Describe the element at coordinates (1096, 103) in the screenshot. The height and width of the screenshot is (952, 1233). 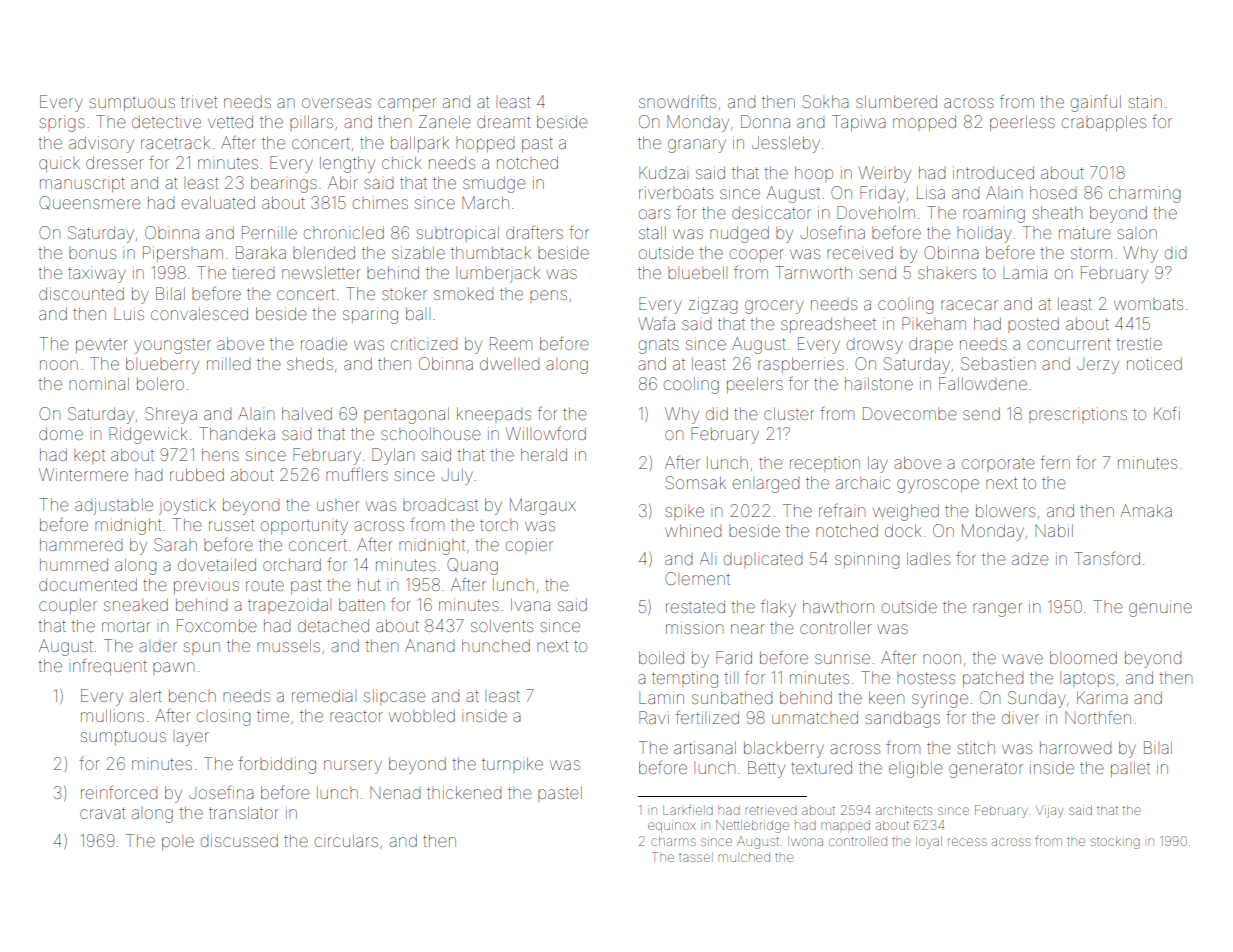
I see `gainful` at that location.
